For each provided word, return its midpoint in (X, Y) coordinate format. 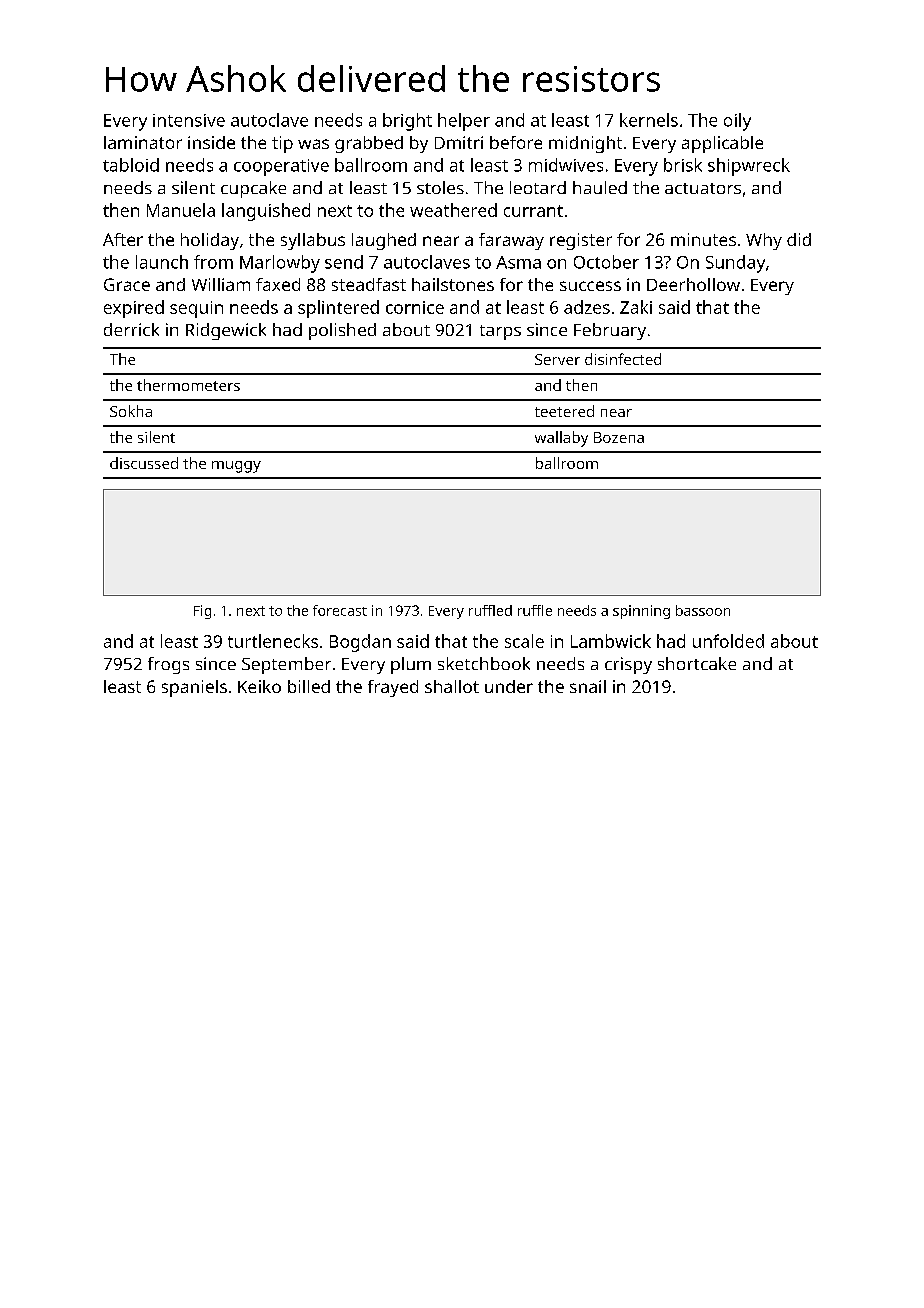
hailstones (453, 284)
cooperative (281, 167)
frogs (168, 665)
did (799, 239)
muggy (236, 467)
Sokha (131, 411)
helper (464, 122)
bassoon (703, 610)
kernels (649, 120)
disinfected (623, 359)
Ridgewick (226, 331)
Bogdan (360, 643)
